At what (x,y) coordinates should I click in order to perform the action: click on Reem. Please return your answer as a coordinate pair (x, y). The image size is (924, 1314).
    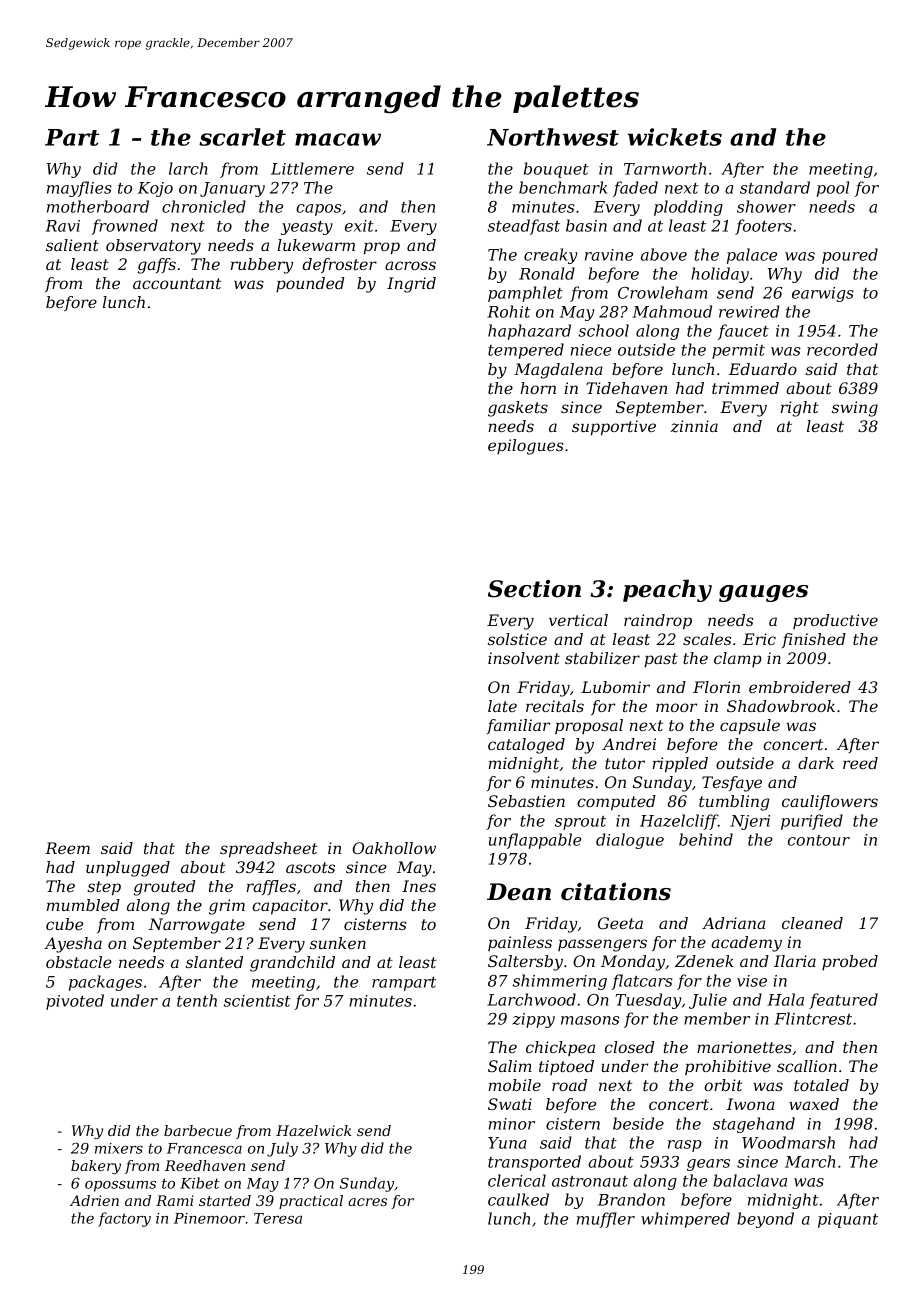
    Looking at the image, I should click on (67, 848).
